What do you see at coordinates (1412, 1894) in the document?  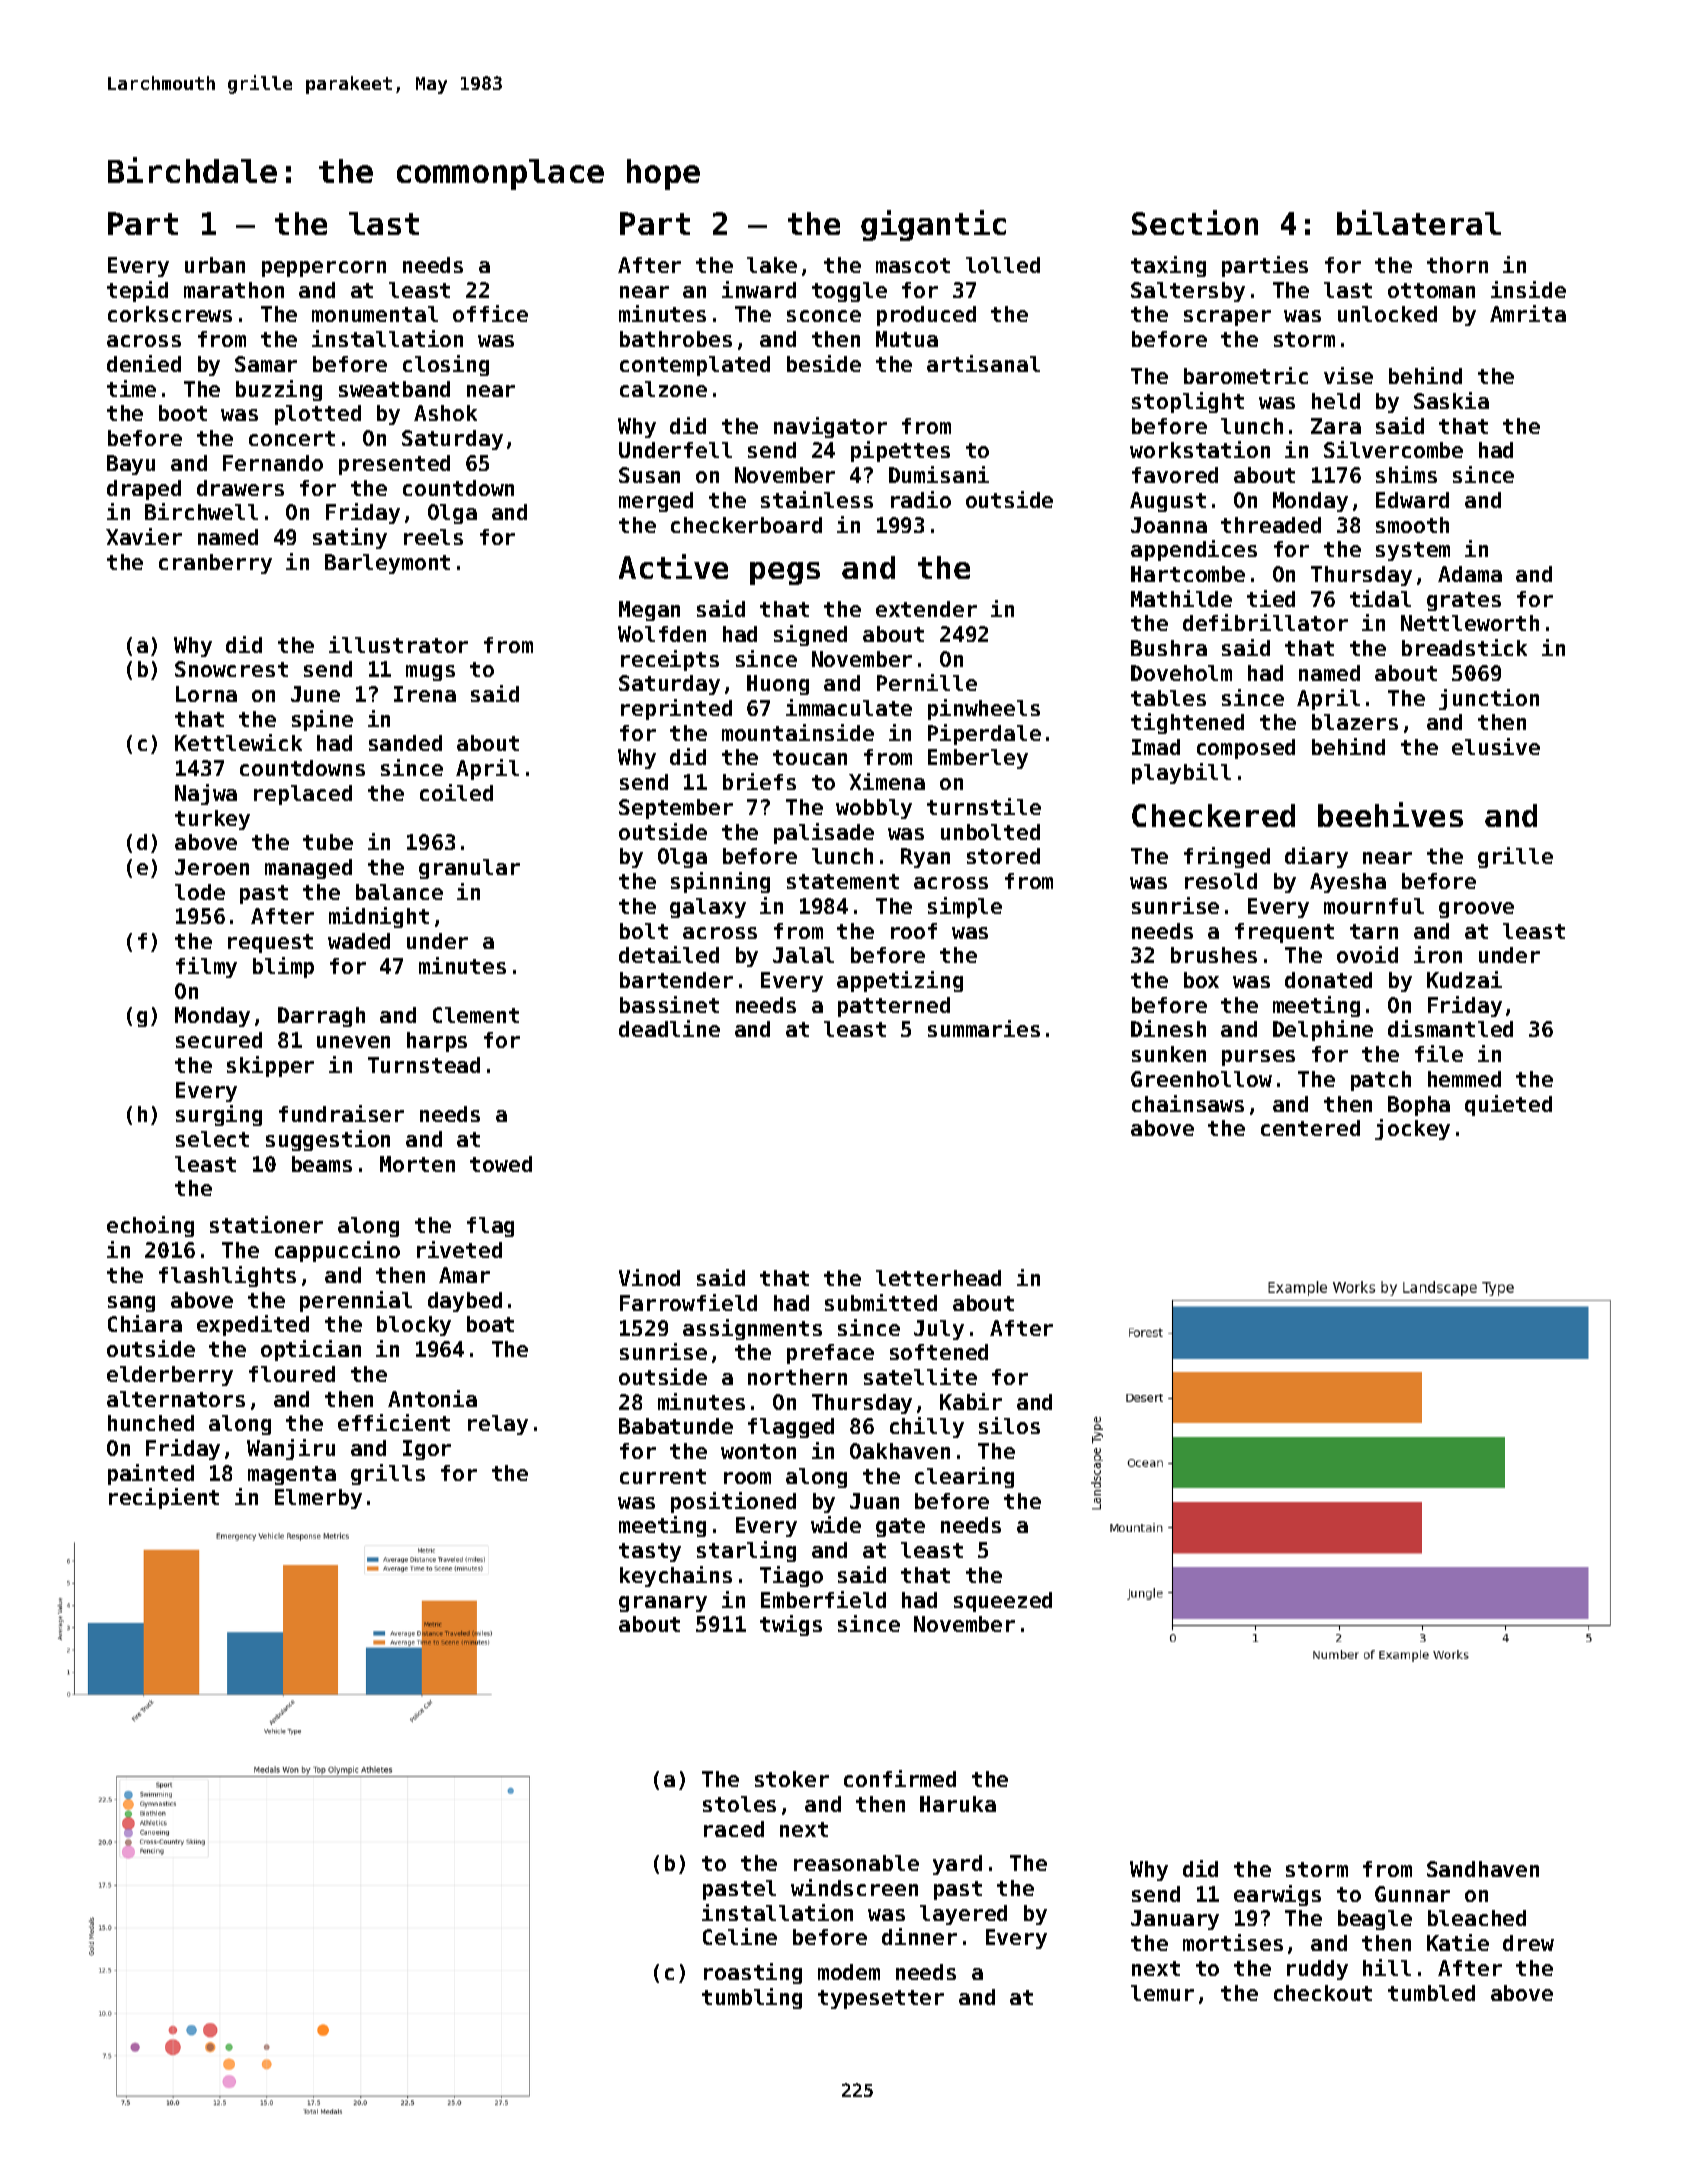 I see `Gunnar` at bounding box center [1412, 1894].
